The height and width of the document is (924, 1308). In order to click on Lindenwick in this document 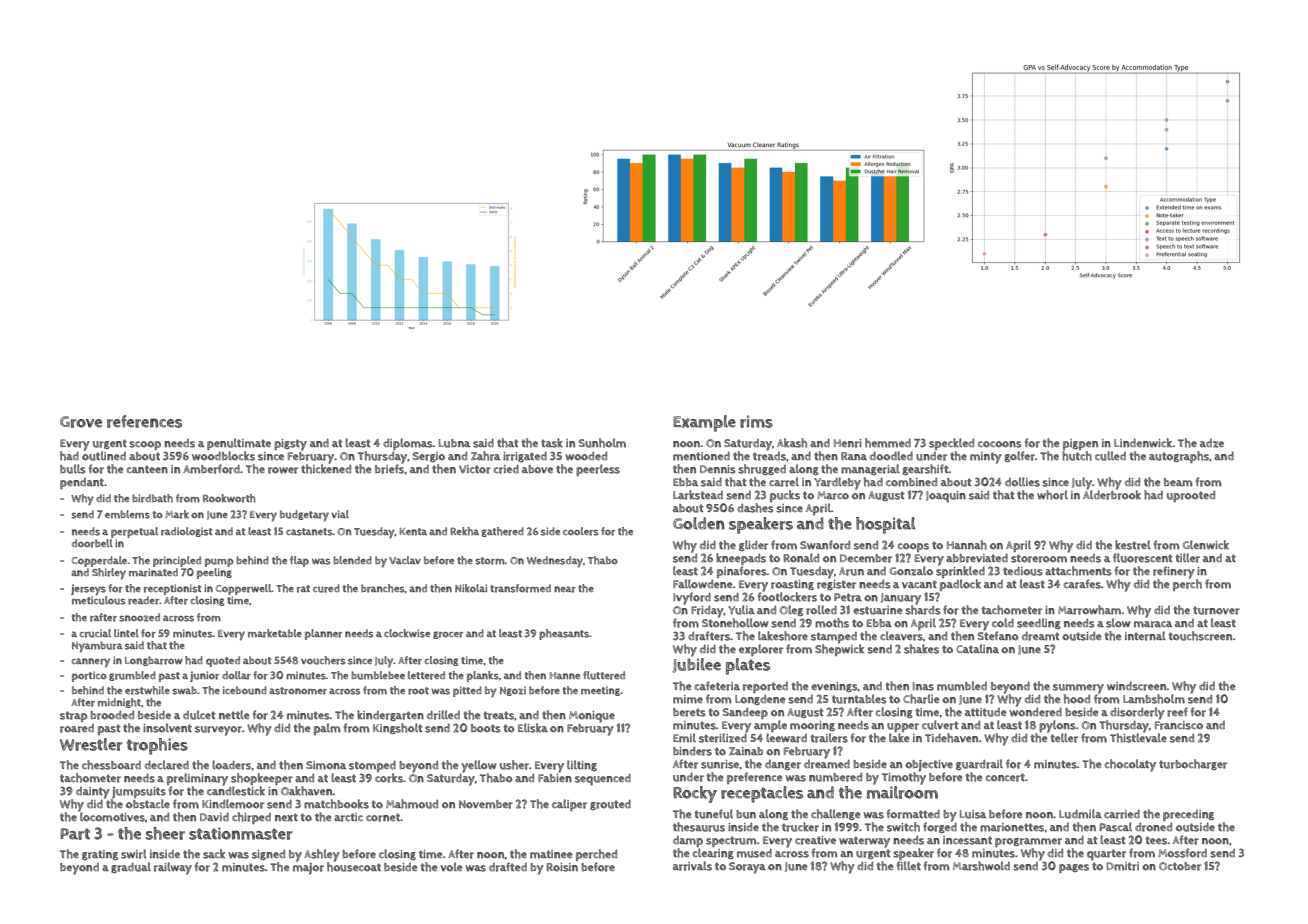, I will do `click(1143, 443)`.
